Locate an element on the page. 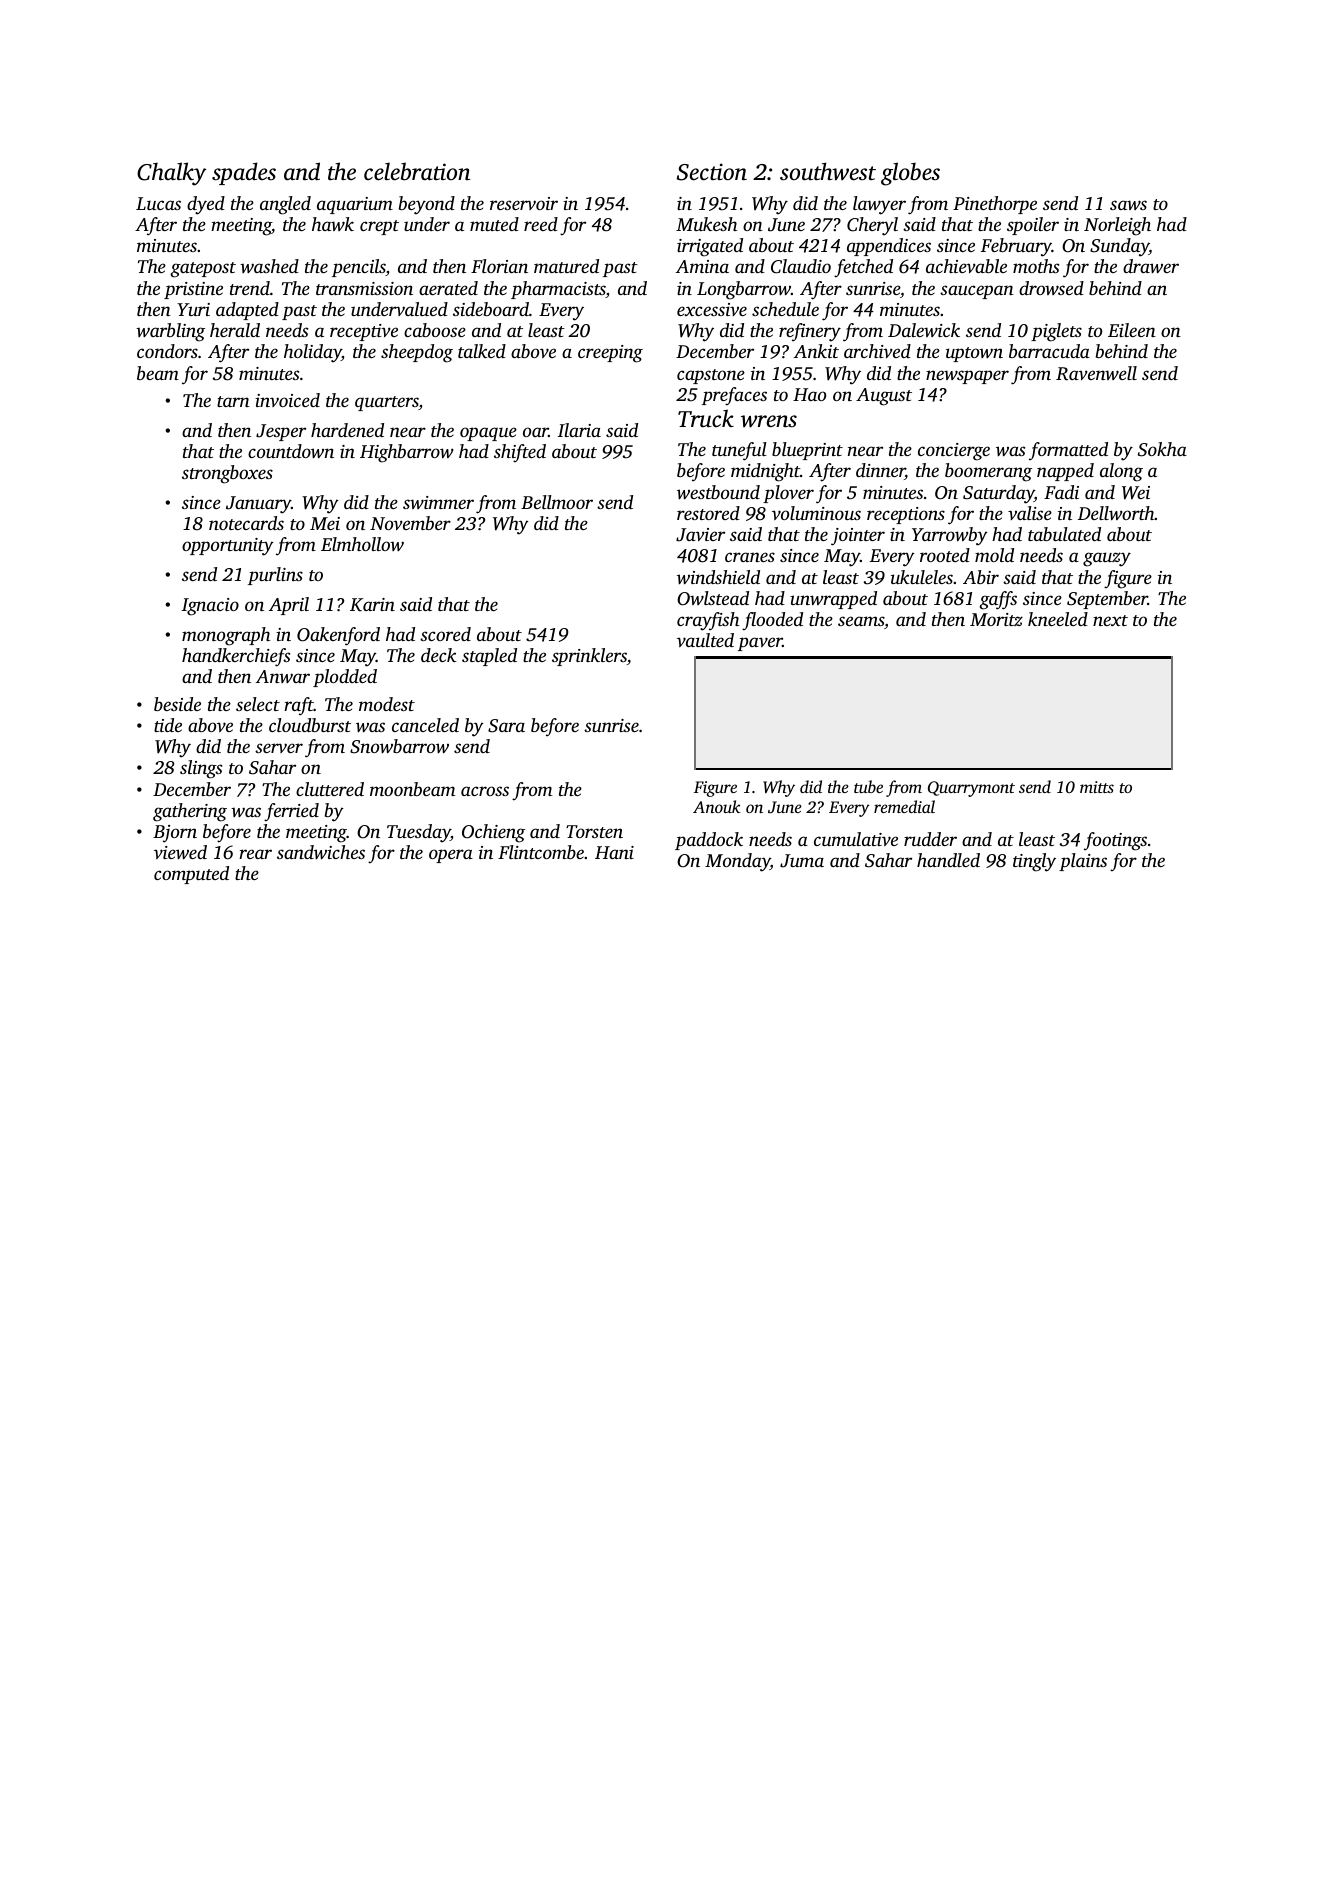  mitts is located at coordinates (1097, 787).
